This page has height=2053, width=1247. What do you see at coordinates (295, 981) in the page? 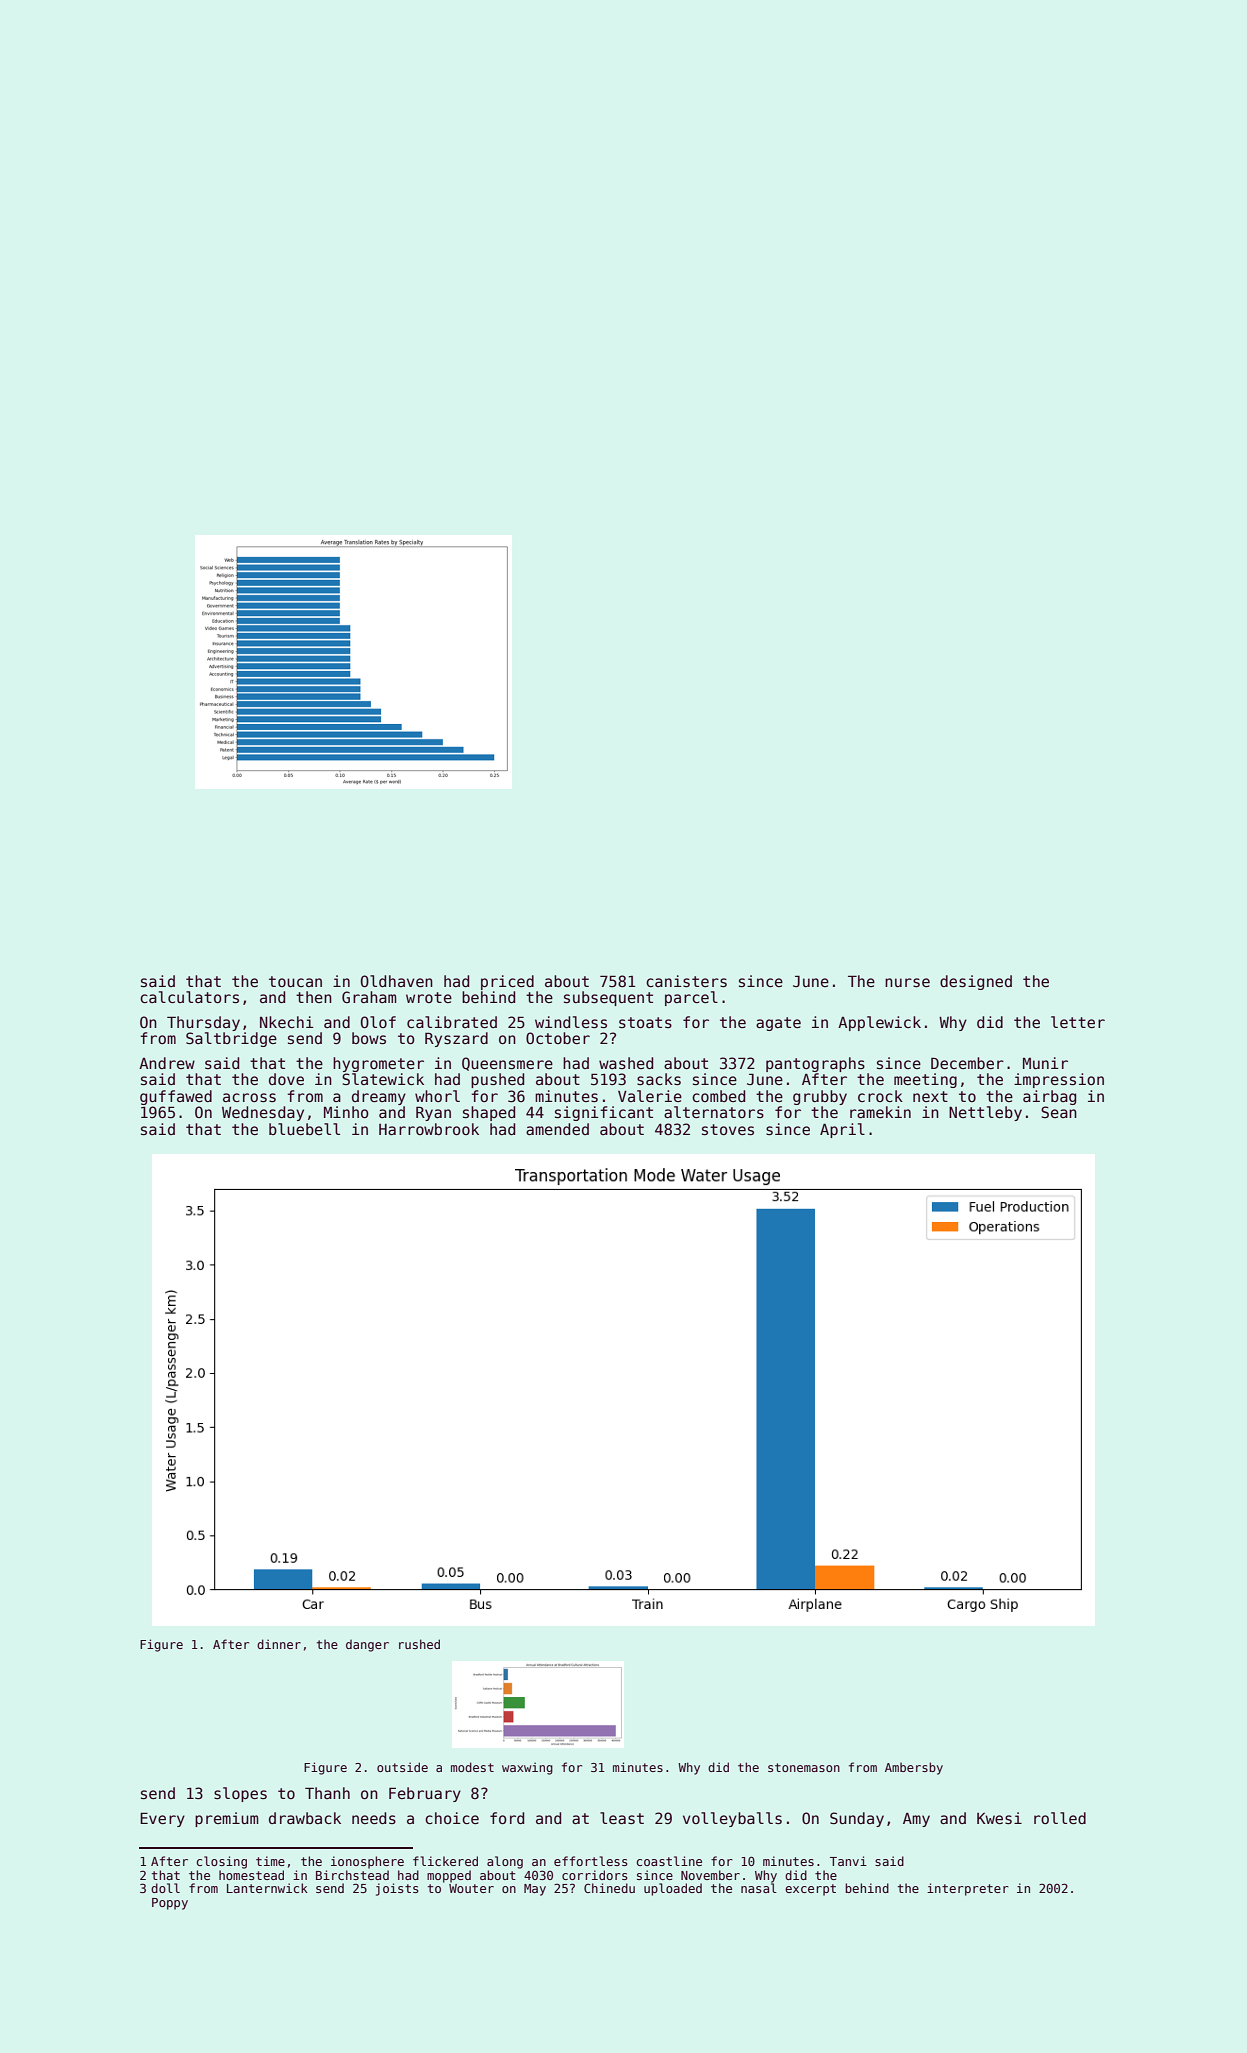
I see `toucan` at bounding box center [295, 981].
